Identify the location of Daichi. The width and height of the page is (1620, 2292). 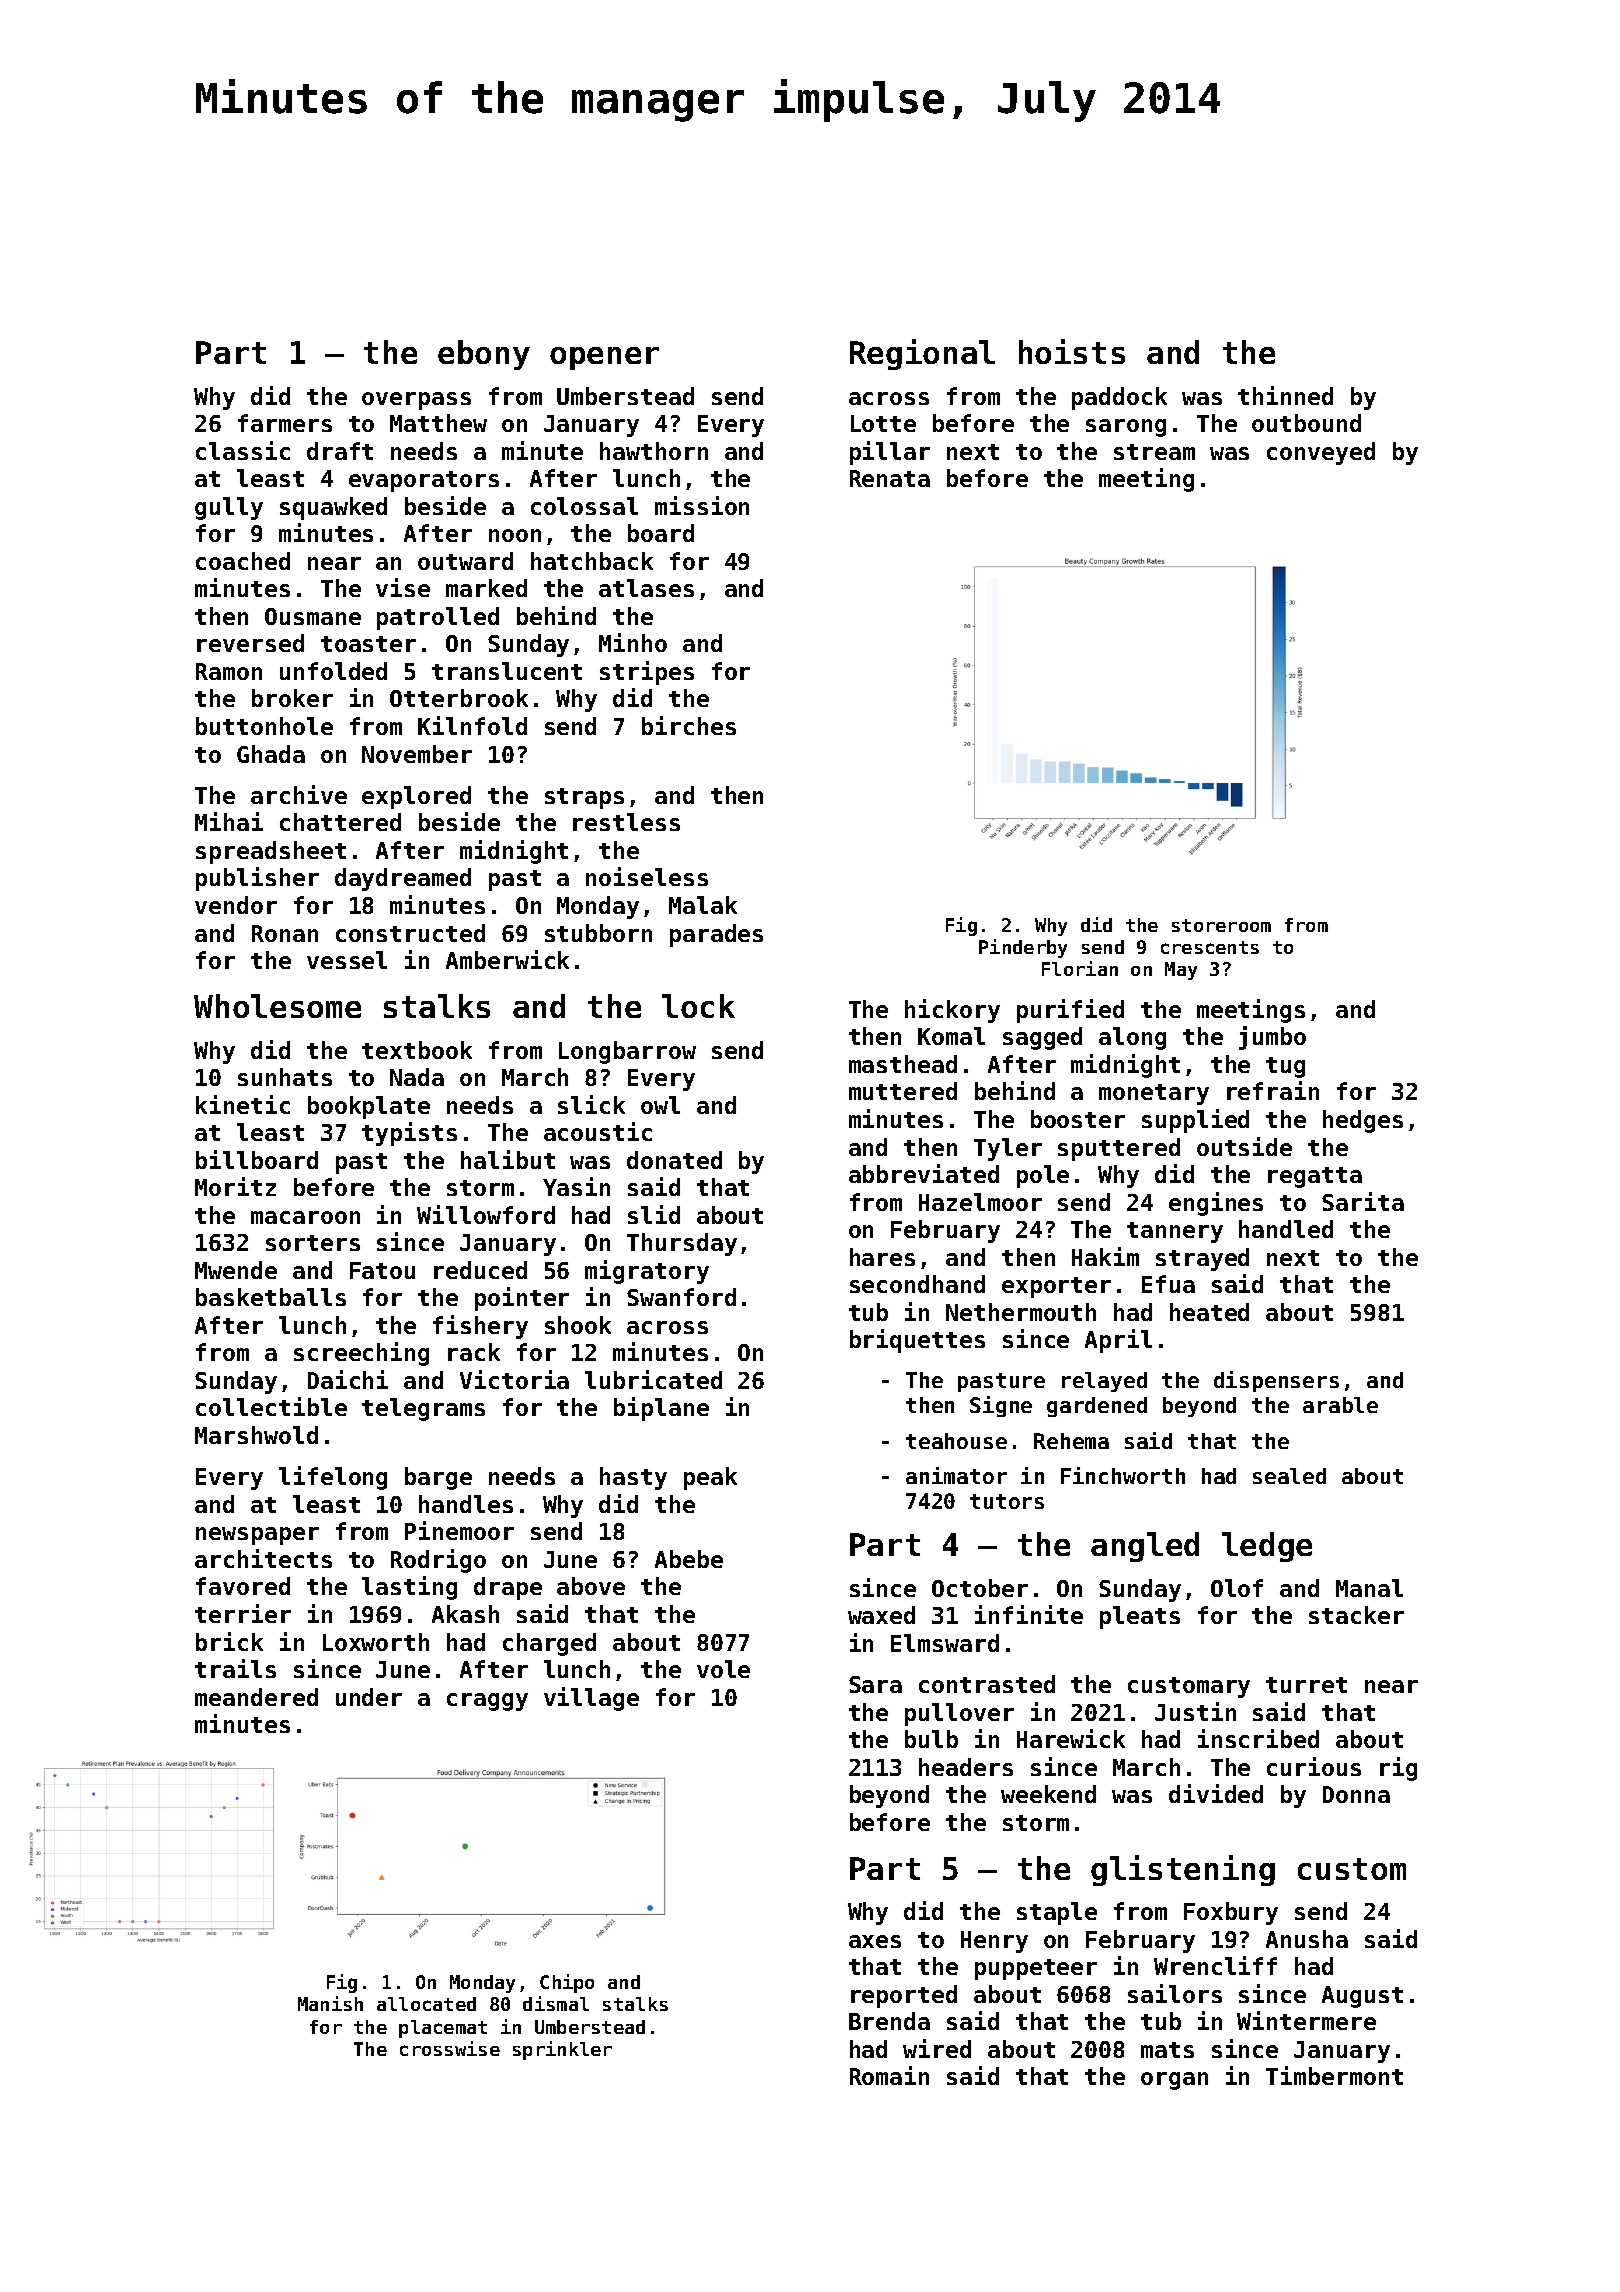
(348, 1379).
